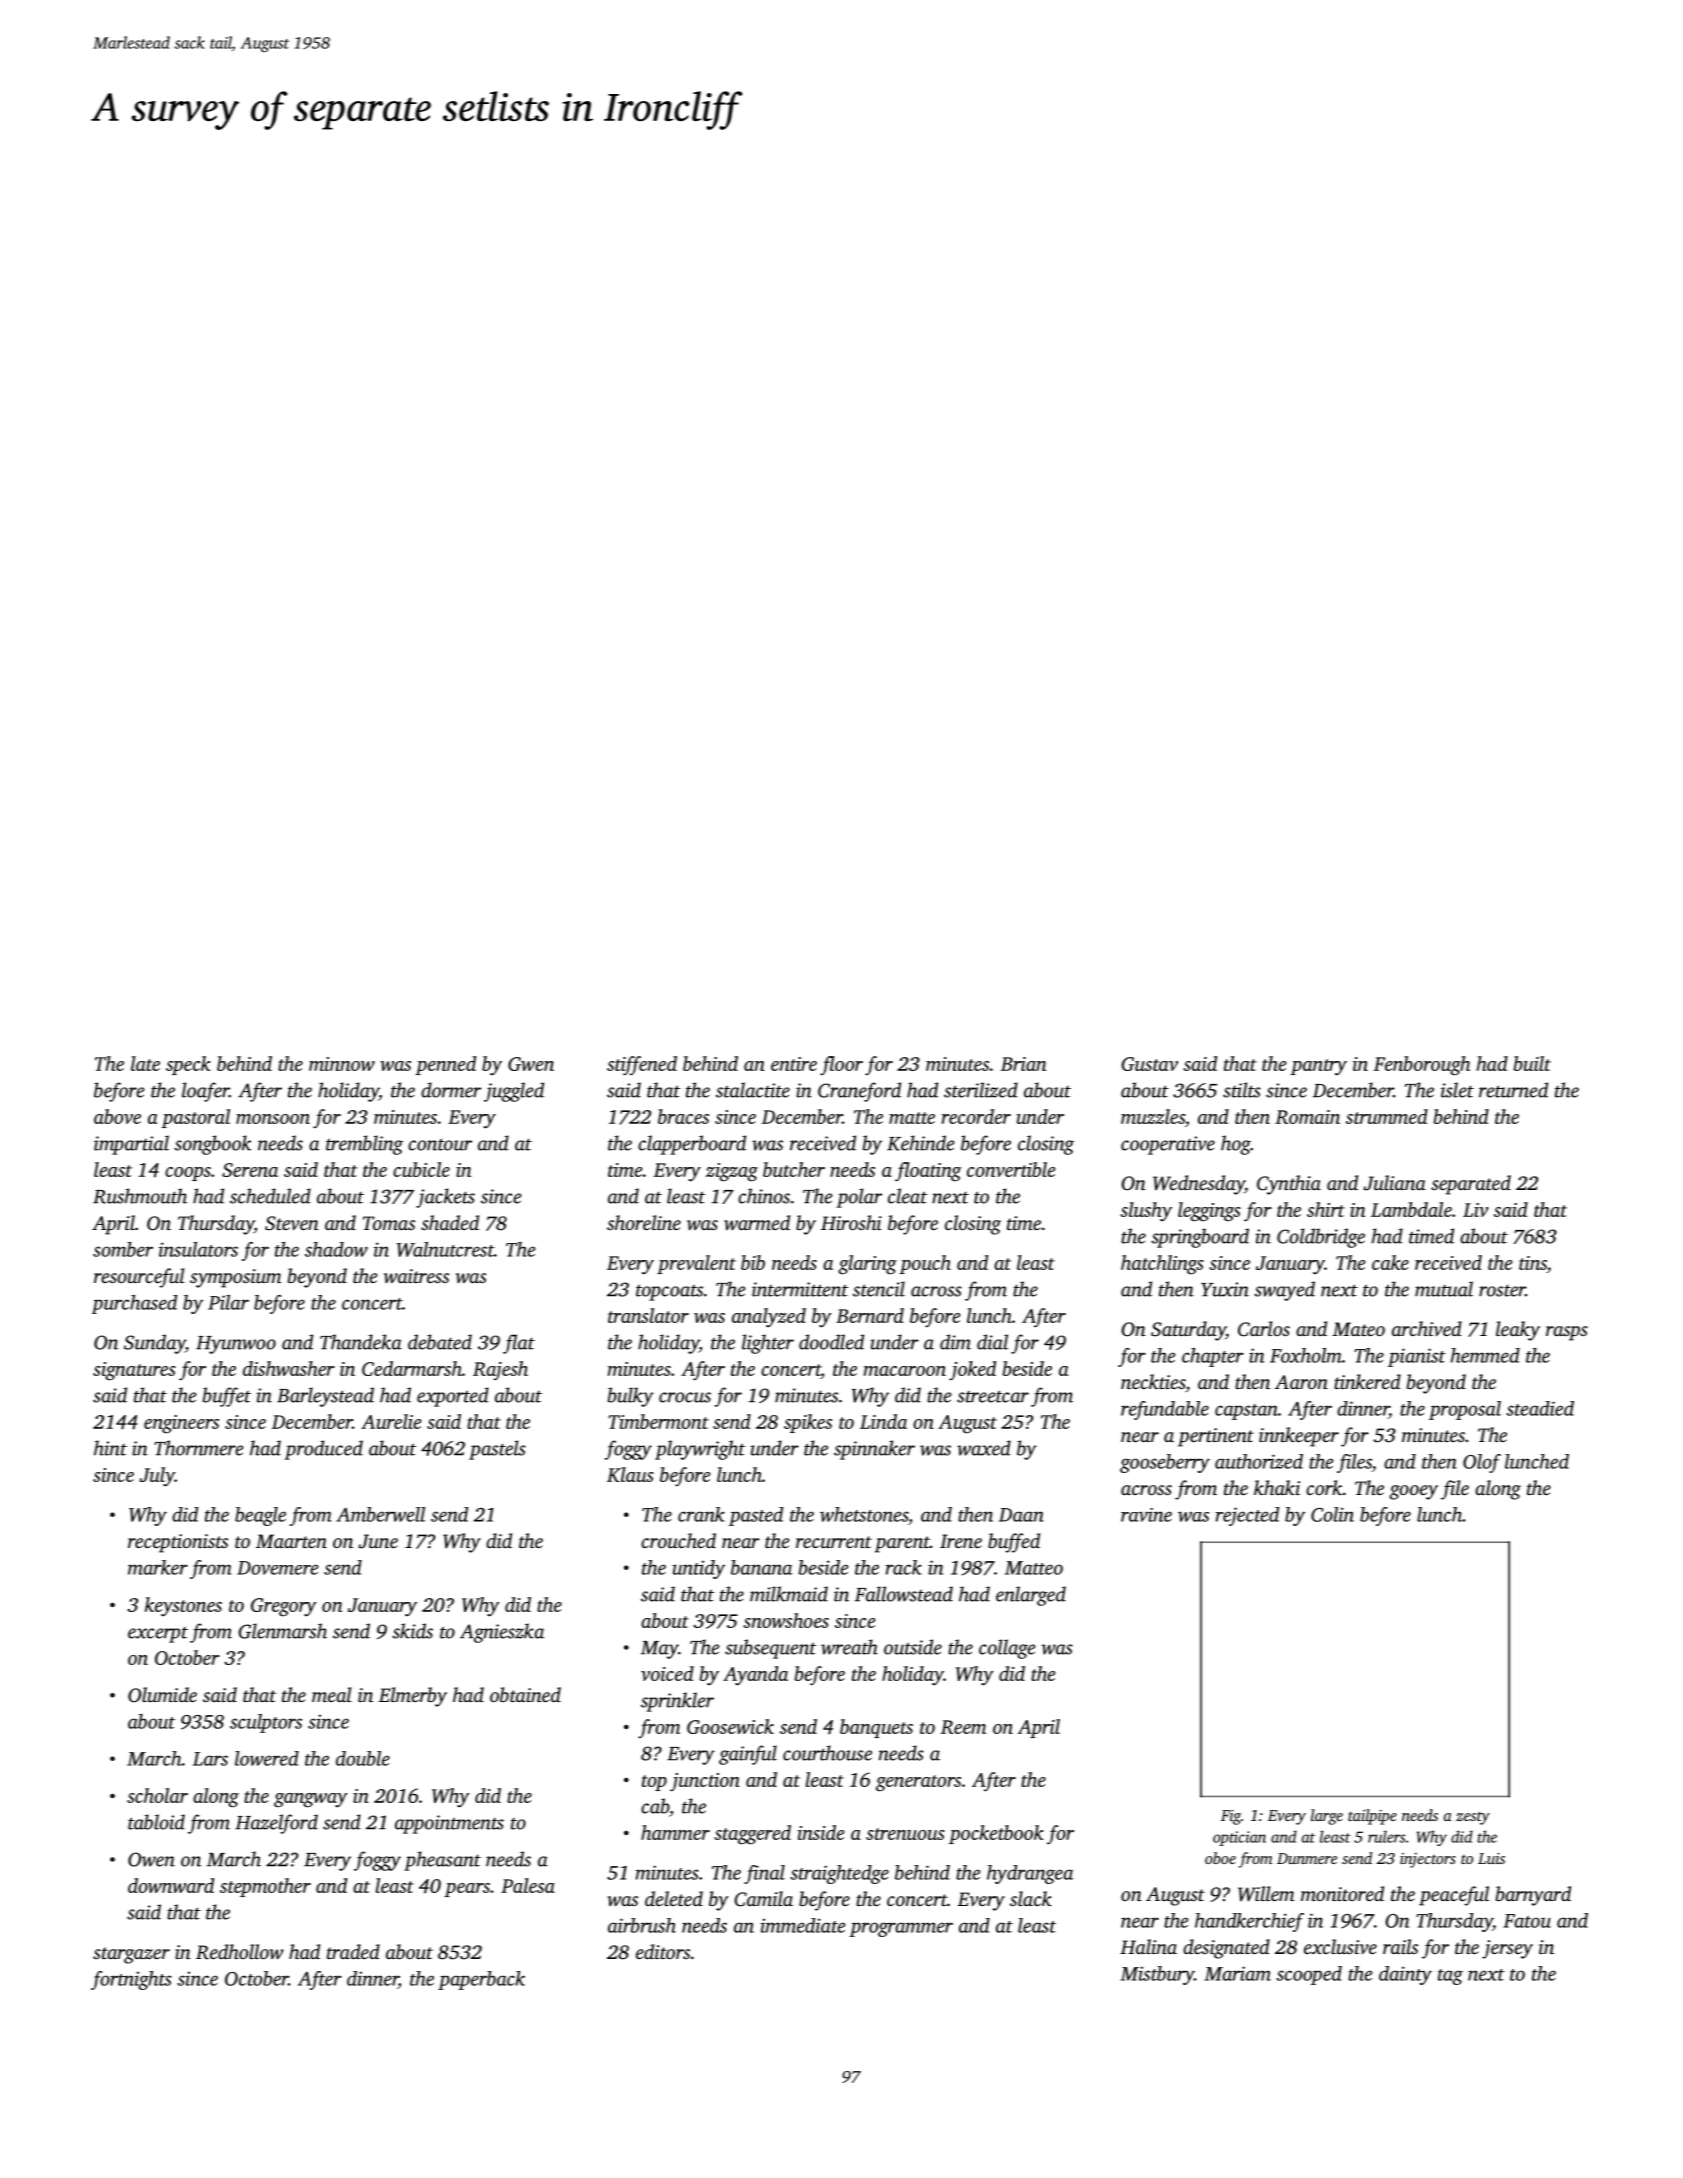  Describe the element at coordinates (1332, 1514) in the screenshot. I see `Colin` at that location.
